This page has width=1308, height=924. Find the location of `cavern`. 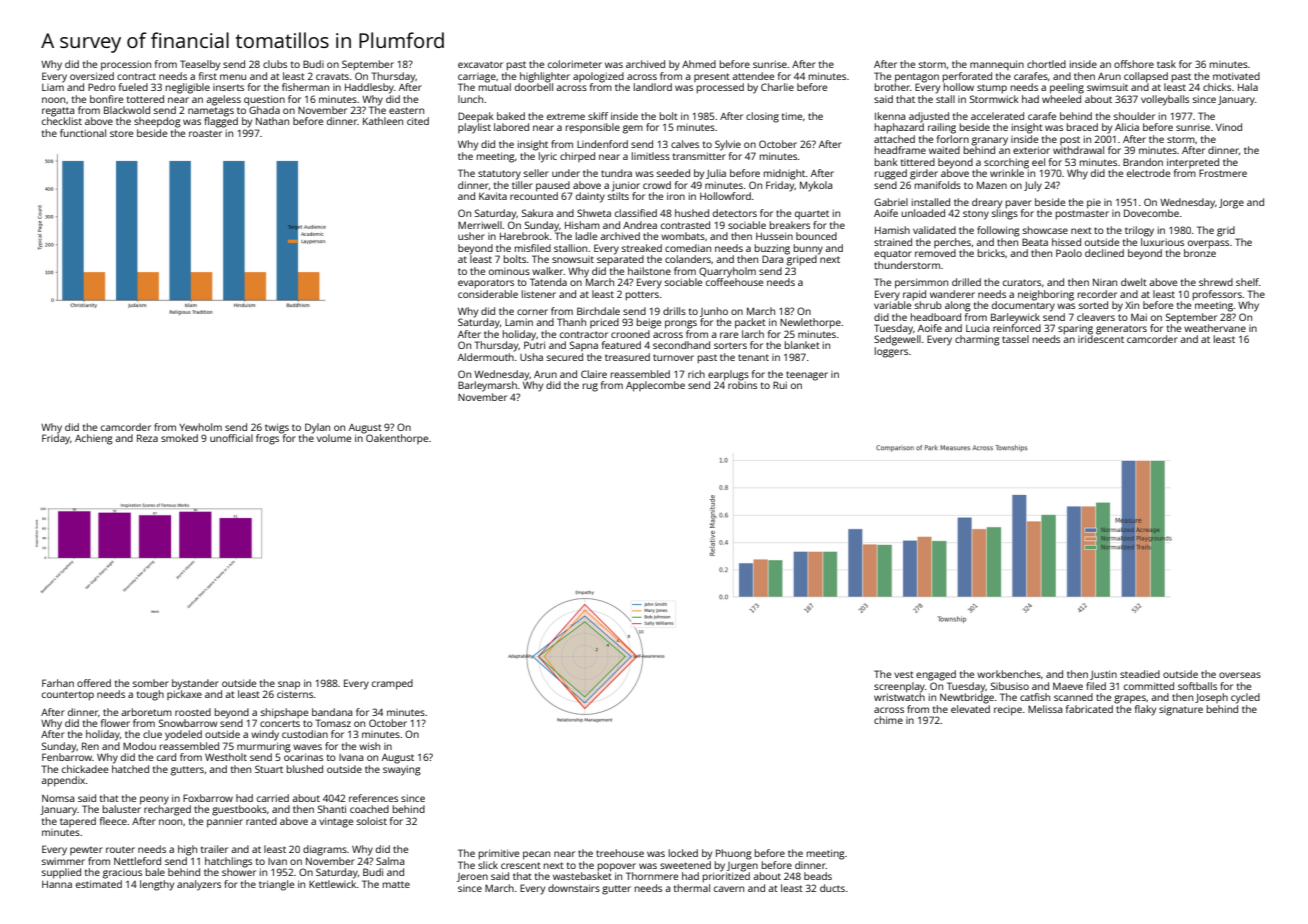

cavern is located at coordinates (729, 889).
